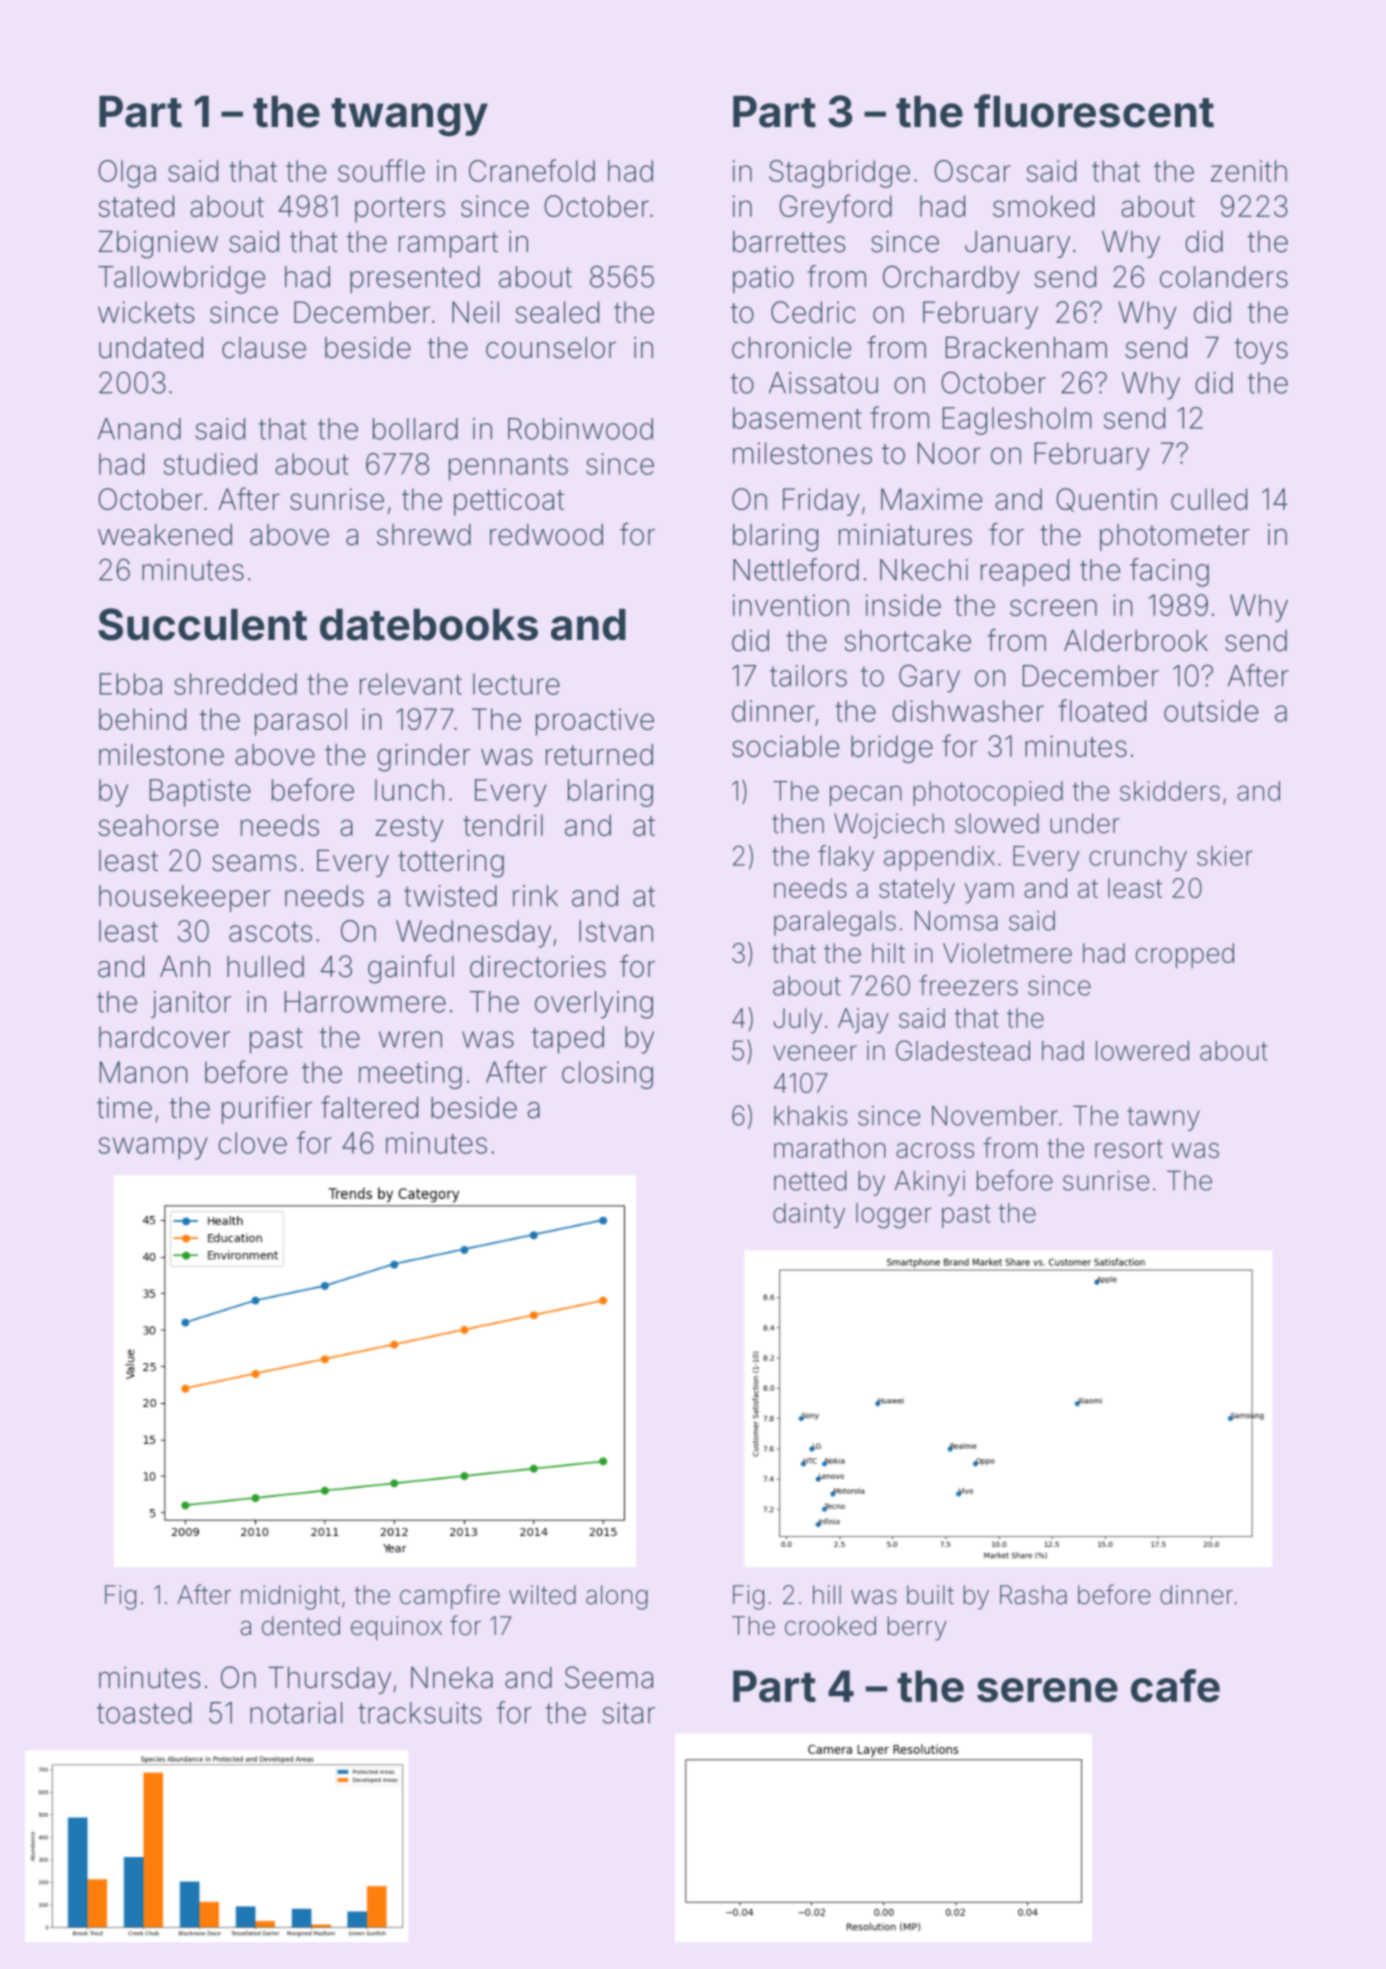 Image resolution: width=1386 pixels, height=1969 pixels. Describe the element at coordinates (424, 535) in the page. I see `shrewd` at that location.
